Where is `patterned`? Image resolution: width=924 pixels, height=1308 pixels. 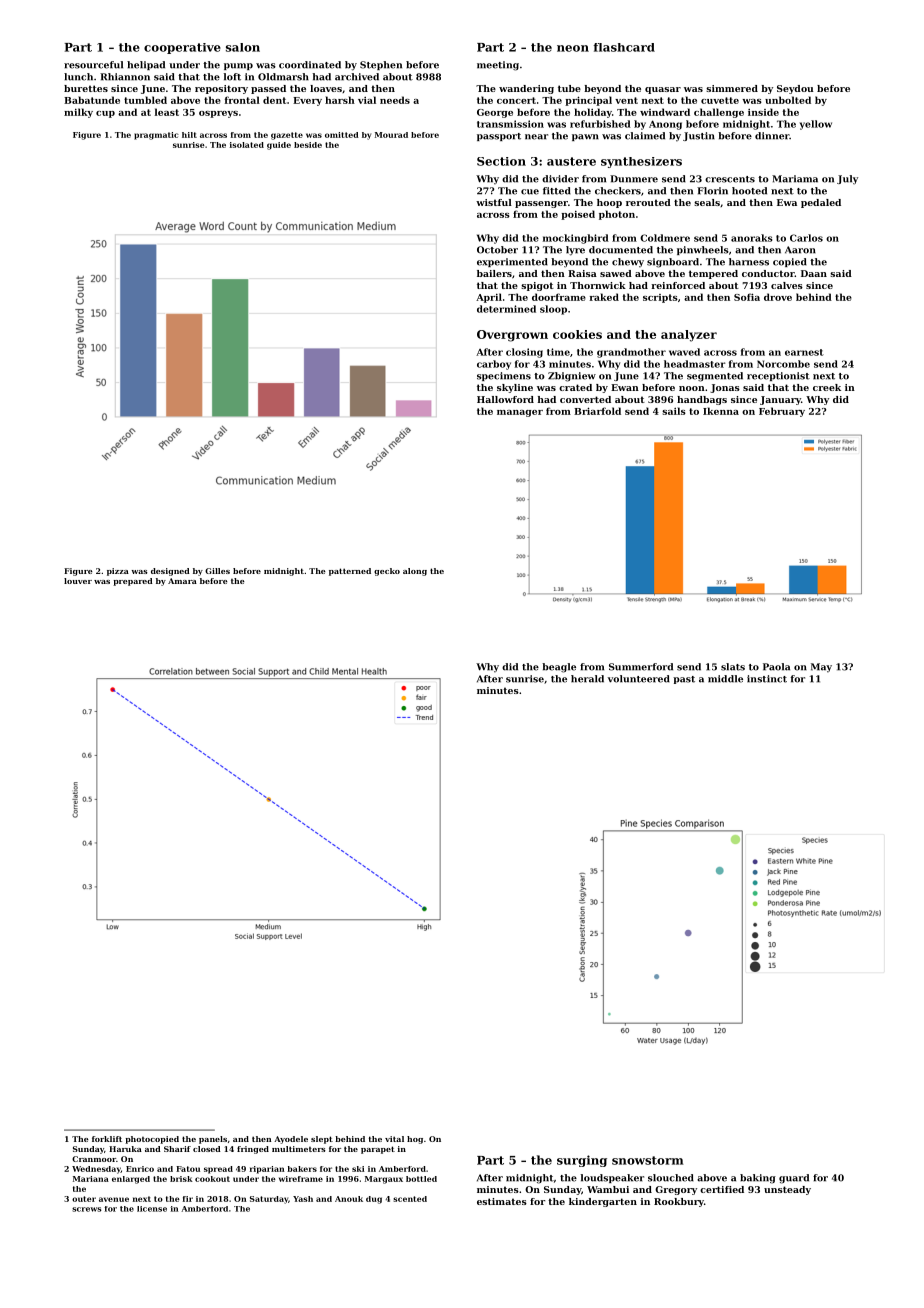 patterned is located at coordinates (350, 572).
